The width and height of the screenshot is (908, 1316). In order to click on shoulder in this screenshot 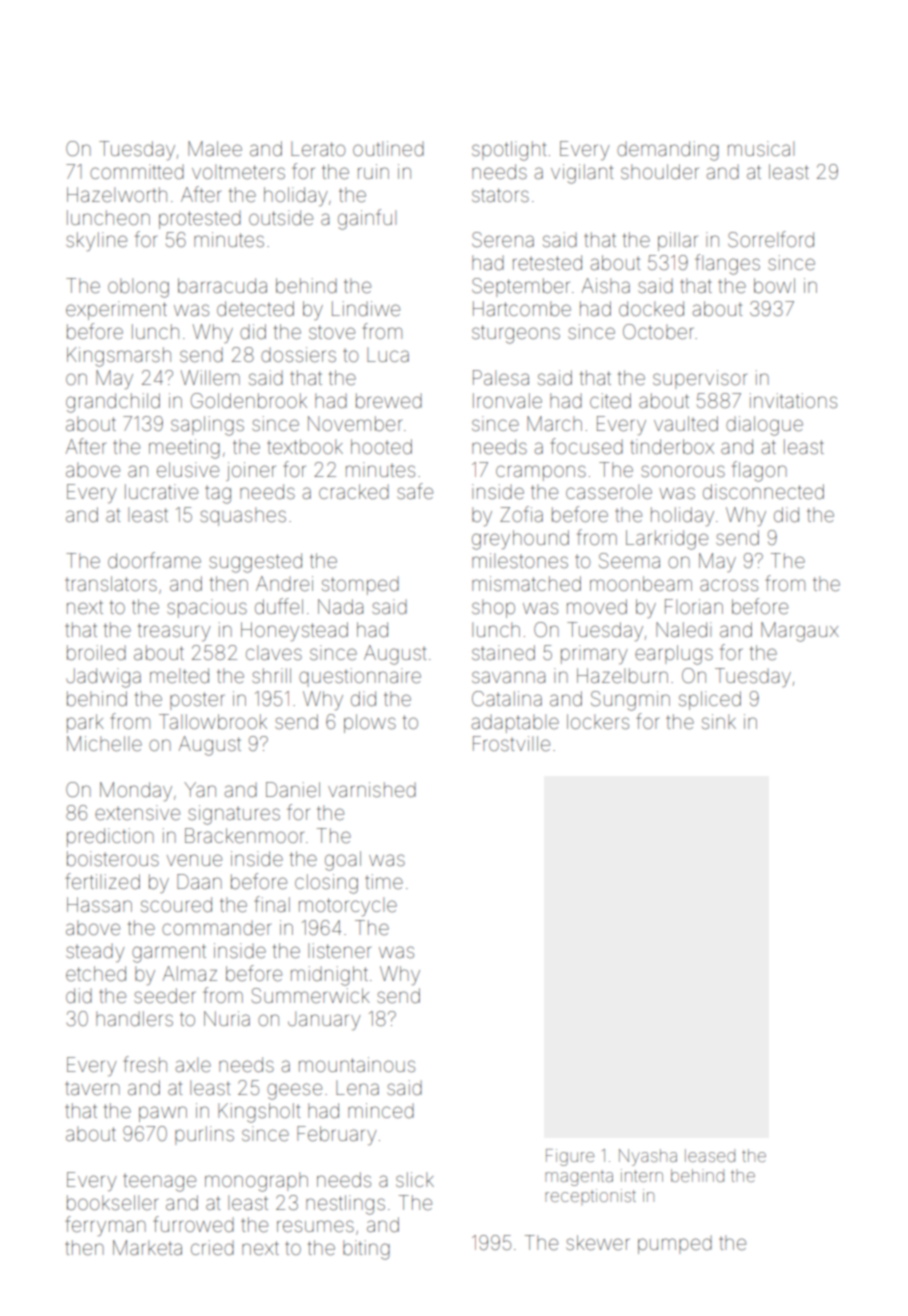, I will do `click(660, 171)`.
